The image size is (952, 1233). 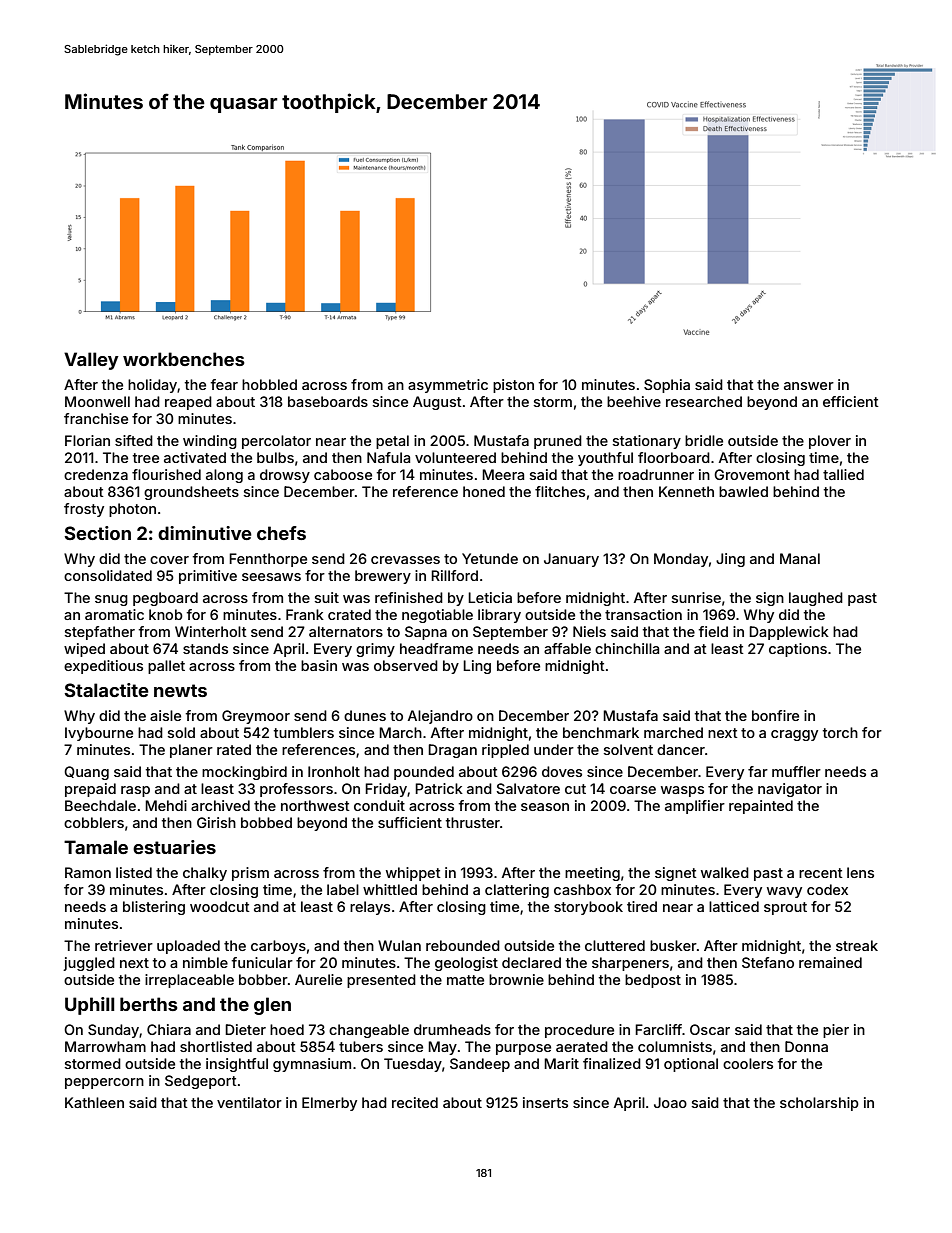 I want to click on pounded, so click(x=424, y=773).
